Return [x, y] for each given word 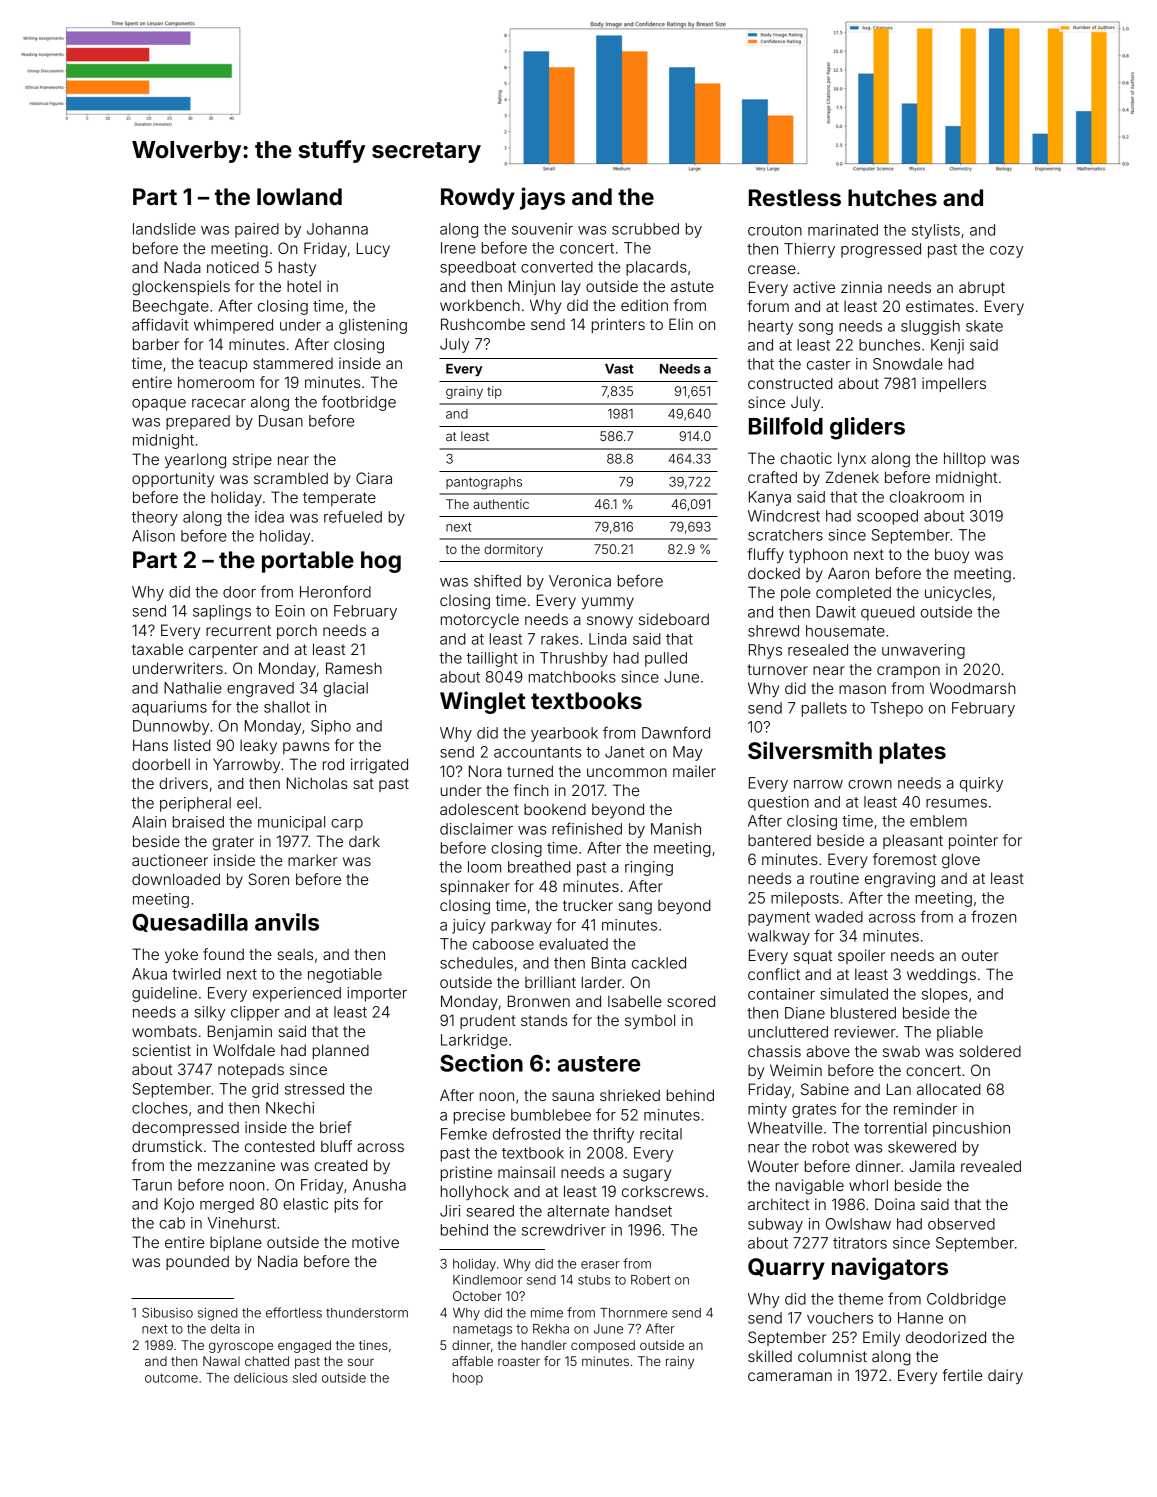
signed [217, 1314]
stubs [594, 1280]
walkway [779, 937]
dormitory [513, 550]
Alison [153, 536]
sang [635, 908]
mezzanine [236, 1165]
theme [860, 1299]
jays [542, 198]
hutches [892, 197]
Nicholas [317, 783]
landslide [164, 229]
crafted [772, 477]
